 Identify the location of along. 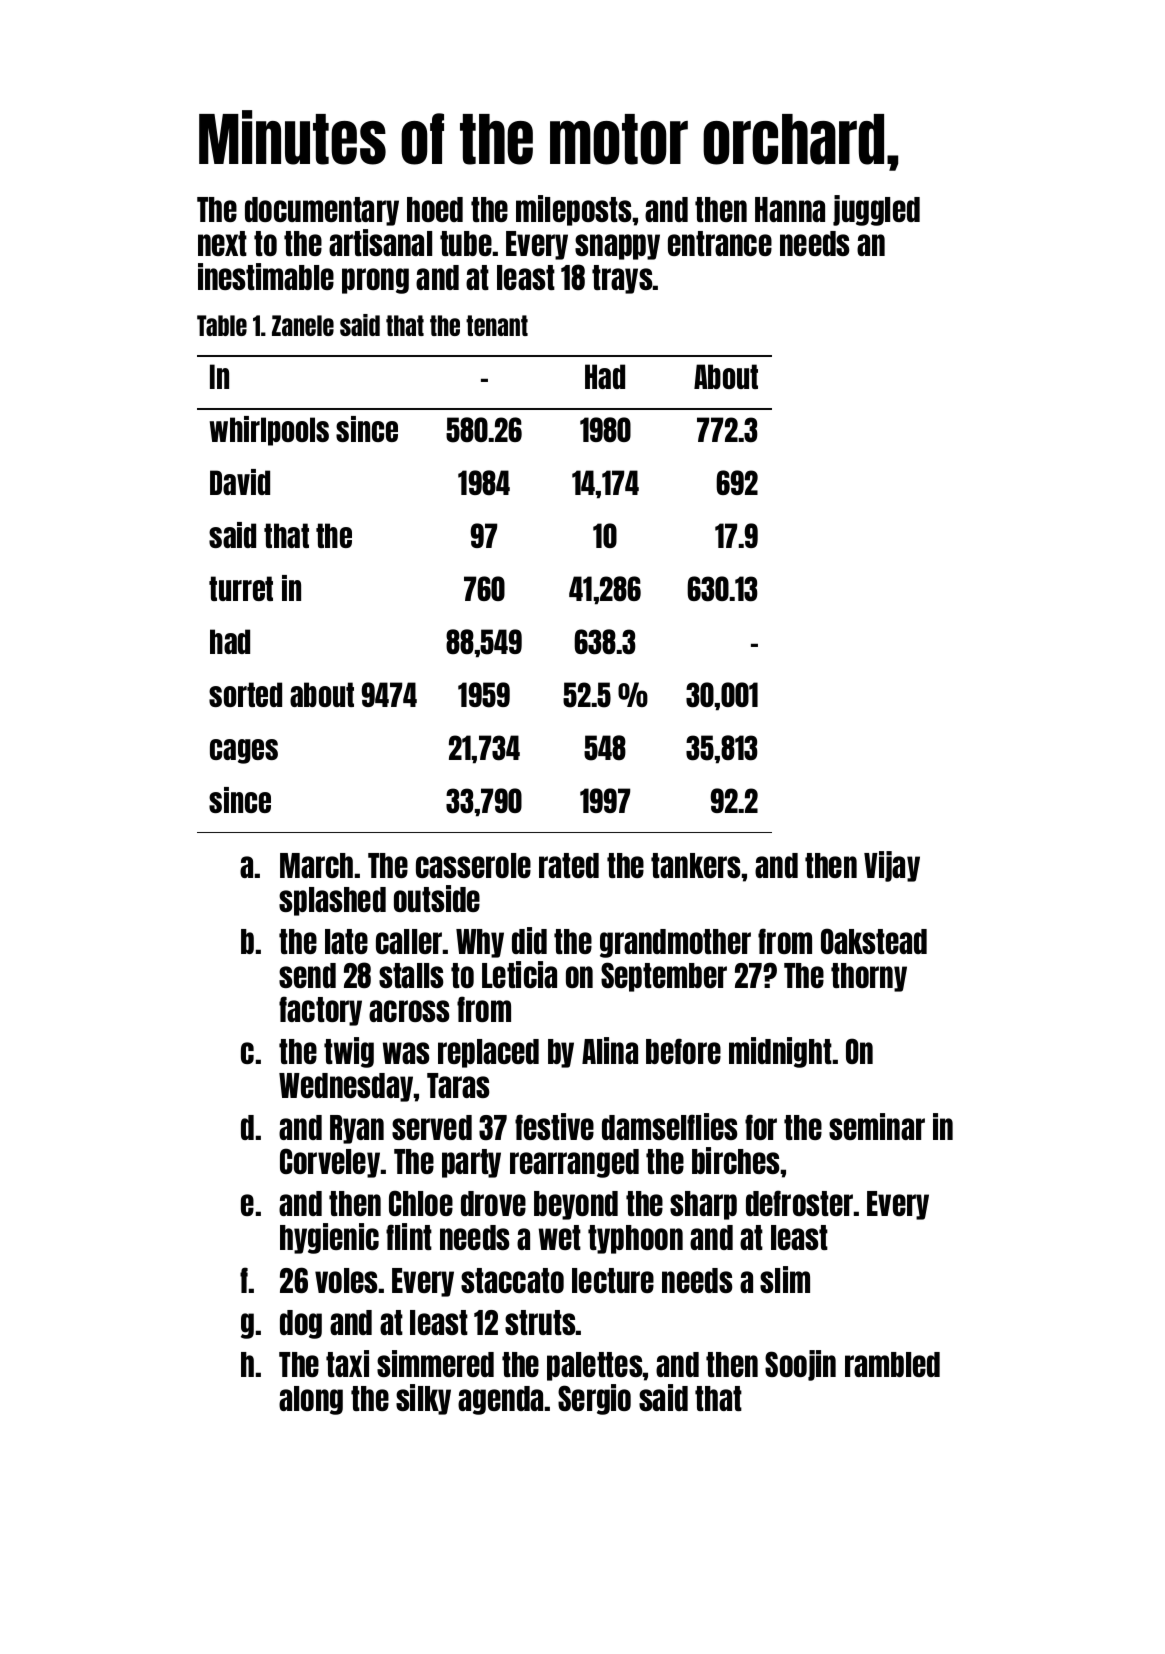
(311, 1400).
